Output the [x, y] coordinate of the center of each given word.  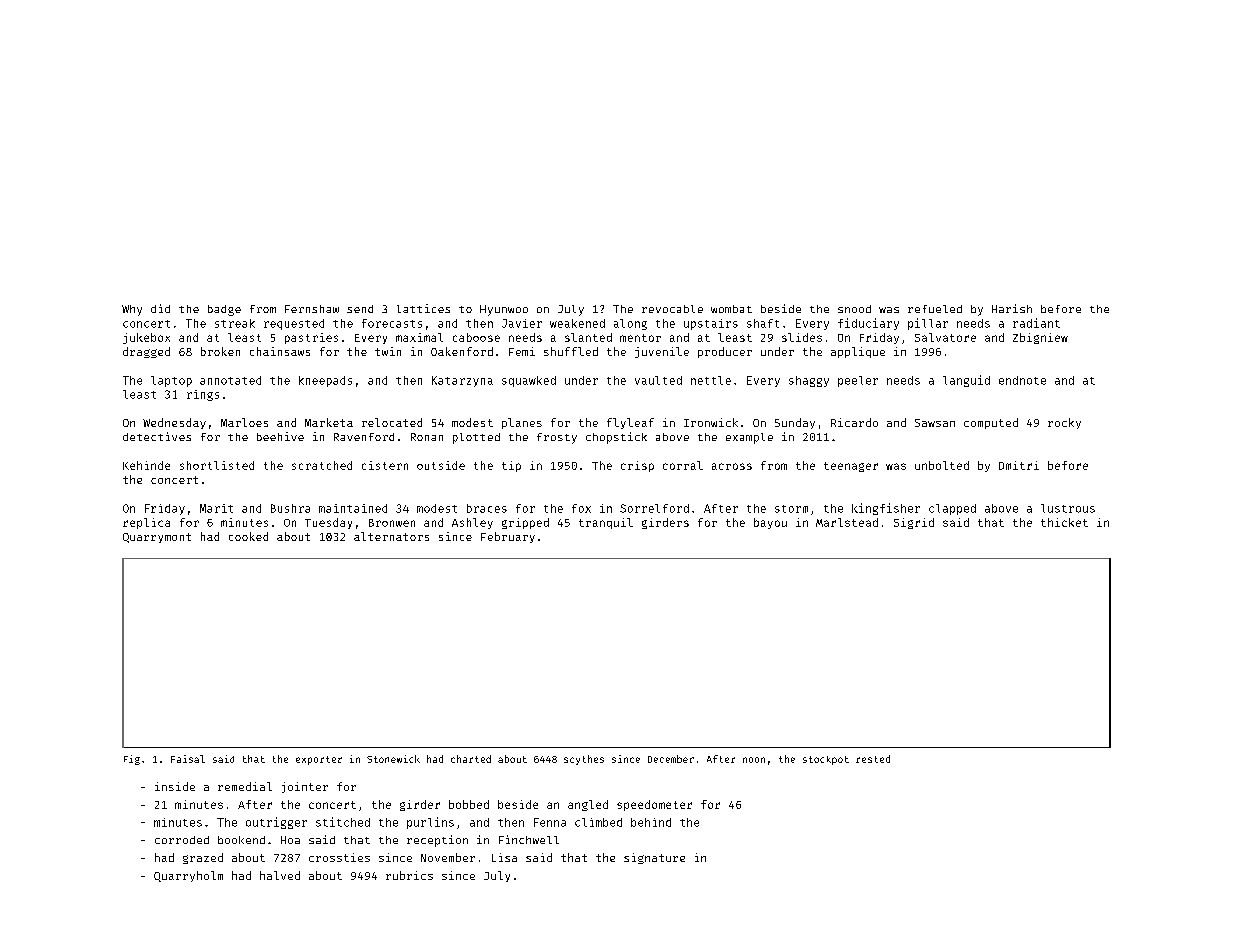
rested [873, 759]
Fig [132, 760]
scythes [584, 760]
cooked [248, 536]
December [671, 759]
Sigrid [914, 523]
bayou [770, 523]
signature [654, 858]
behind [651, 822]
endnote [1022, 380]
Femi [522, 351]
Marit [216, 508]
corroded [182, 840]
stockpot [826, 760]
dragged [146, 352]
